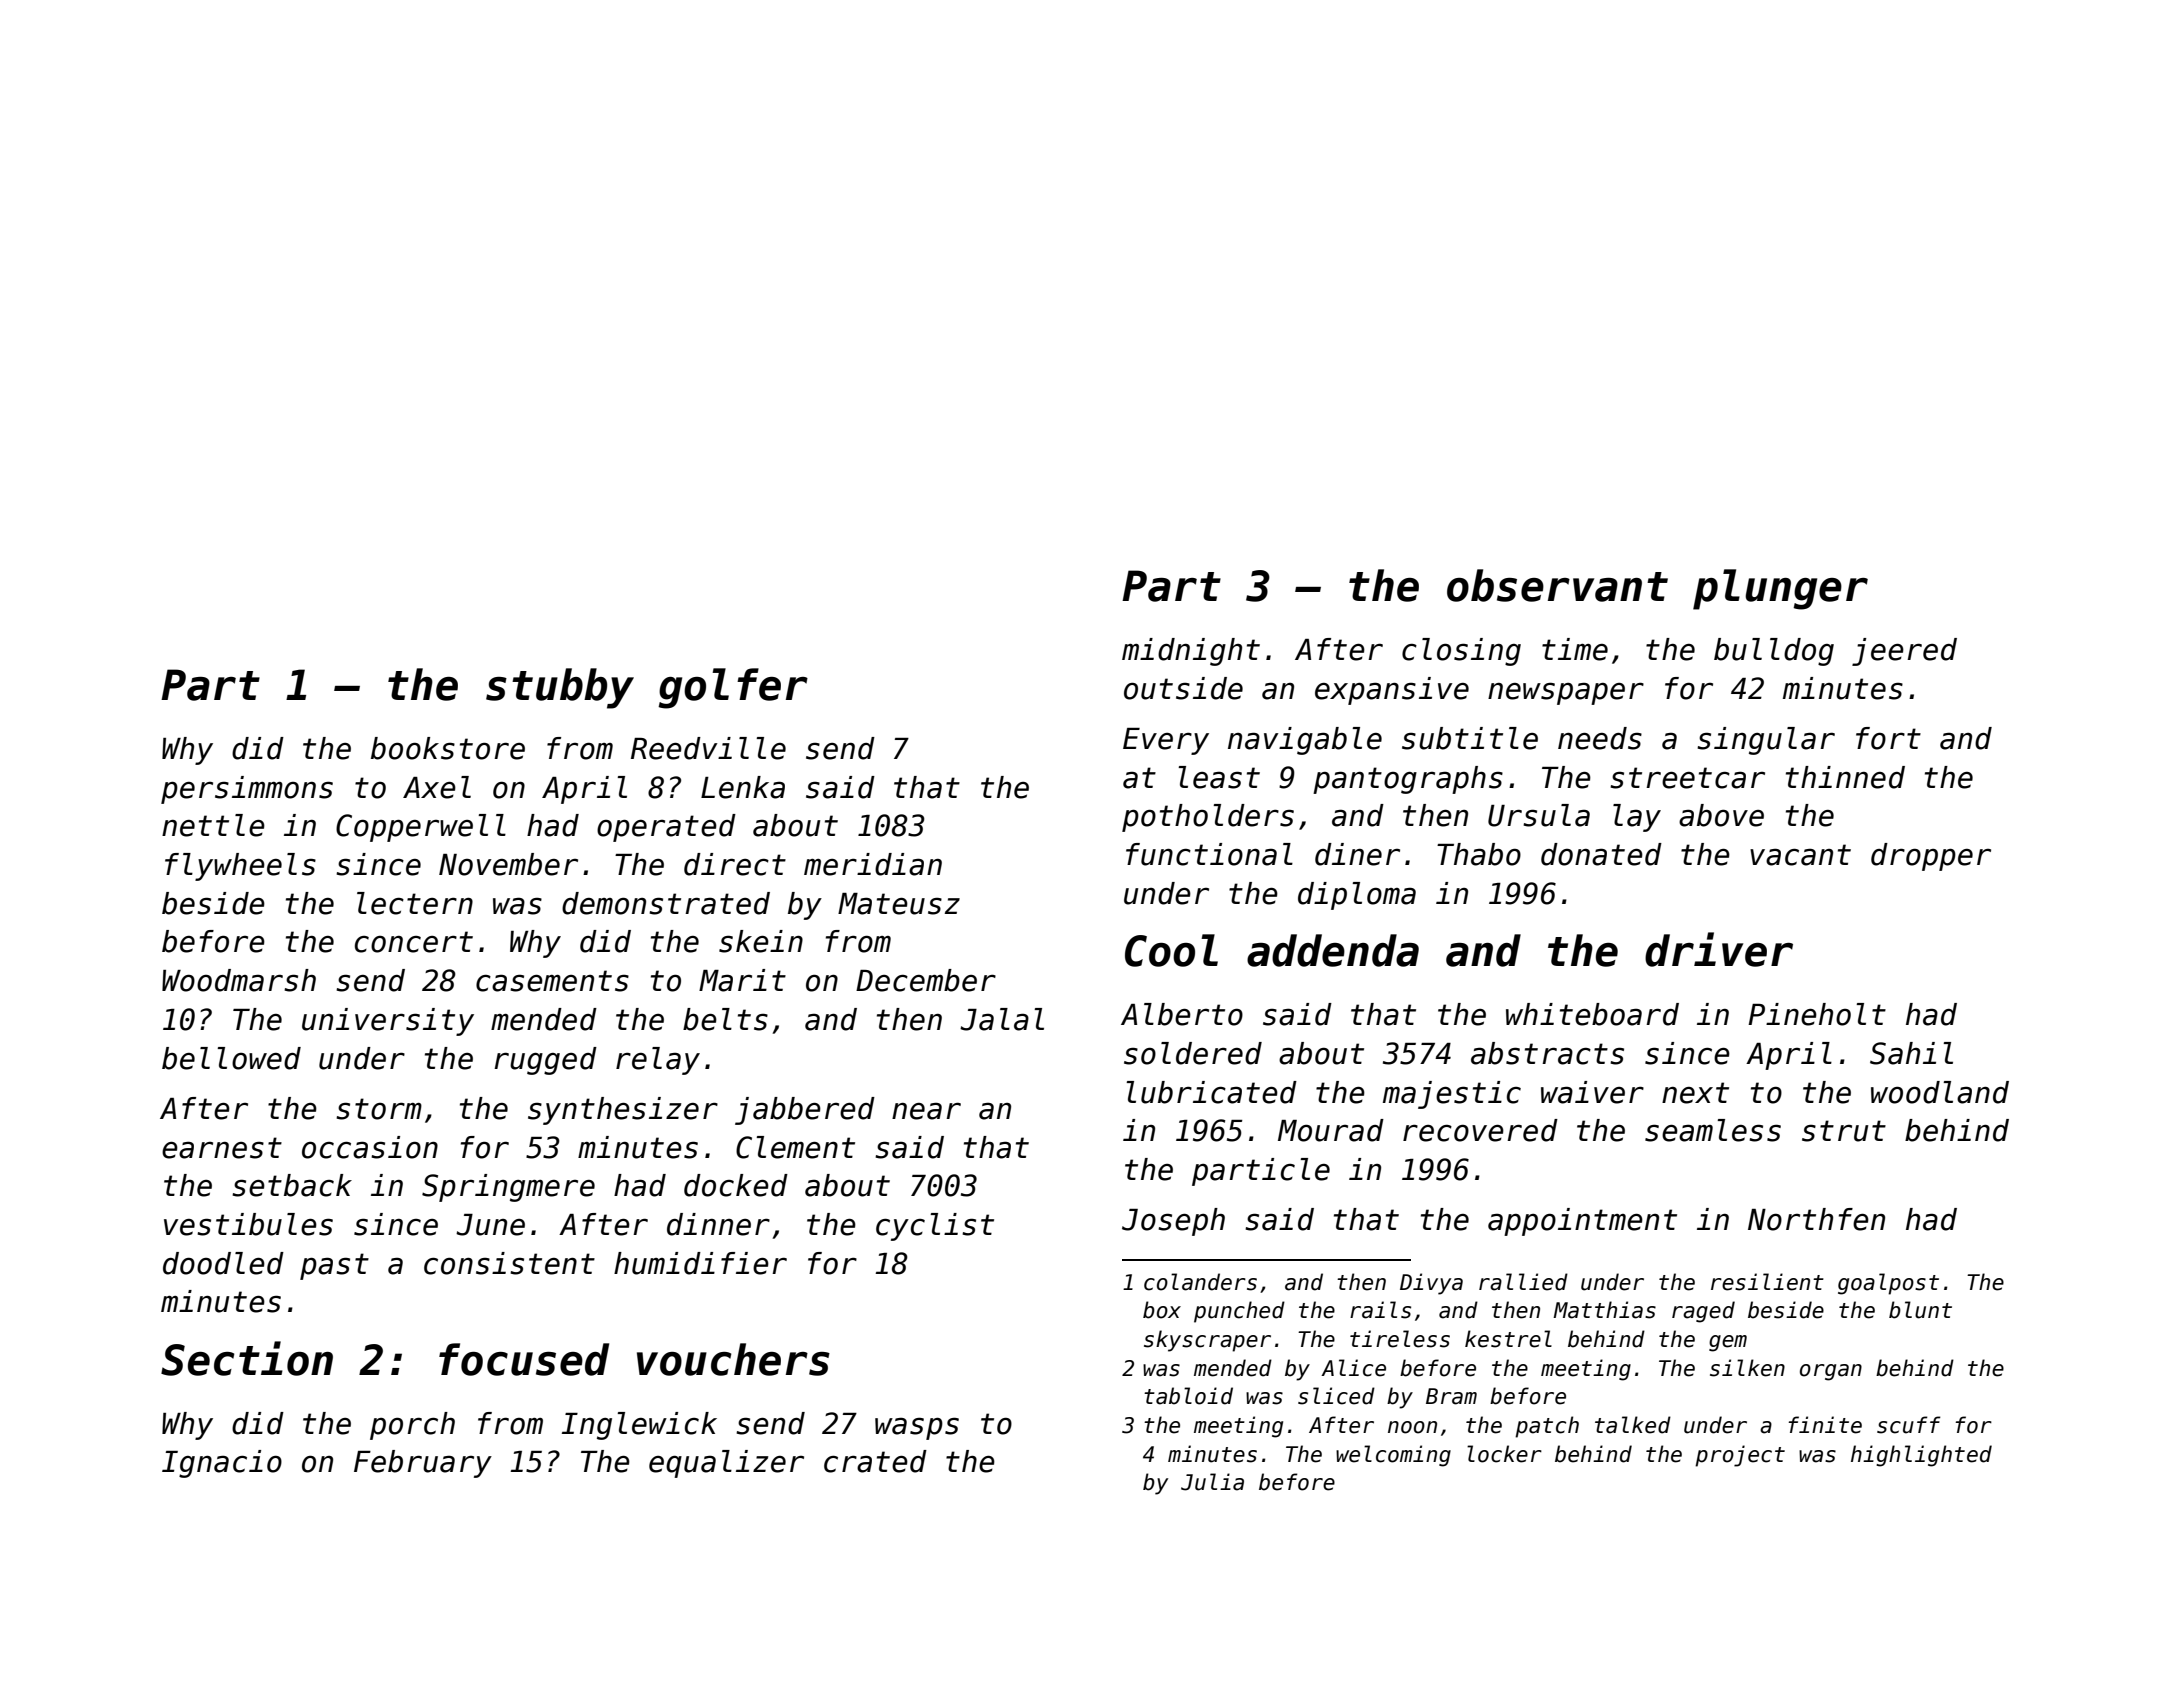 The image size is (2178, 1683). What do you see at coordinates (1931, 857) in the screenshot?
I see `dropper` at bounding box center [1931, 857].
